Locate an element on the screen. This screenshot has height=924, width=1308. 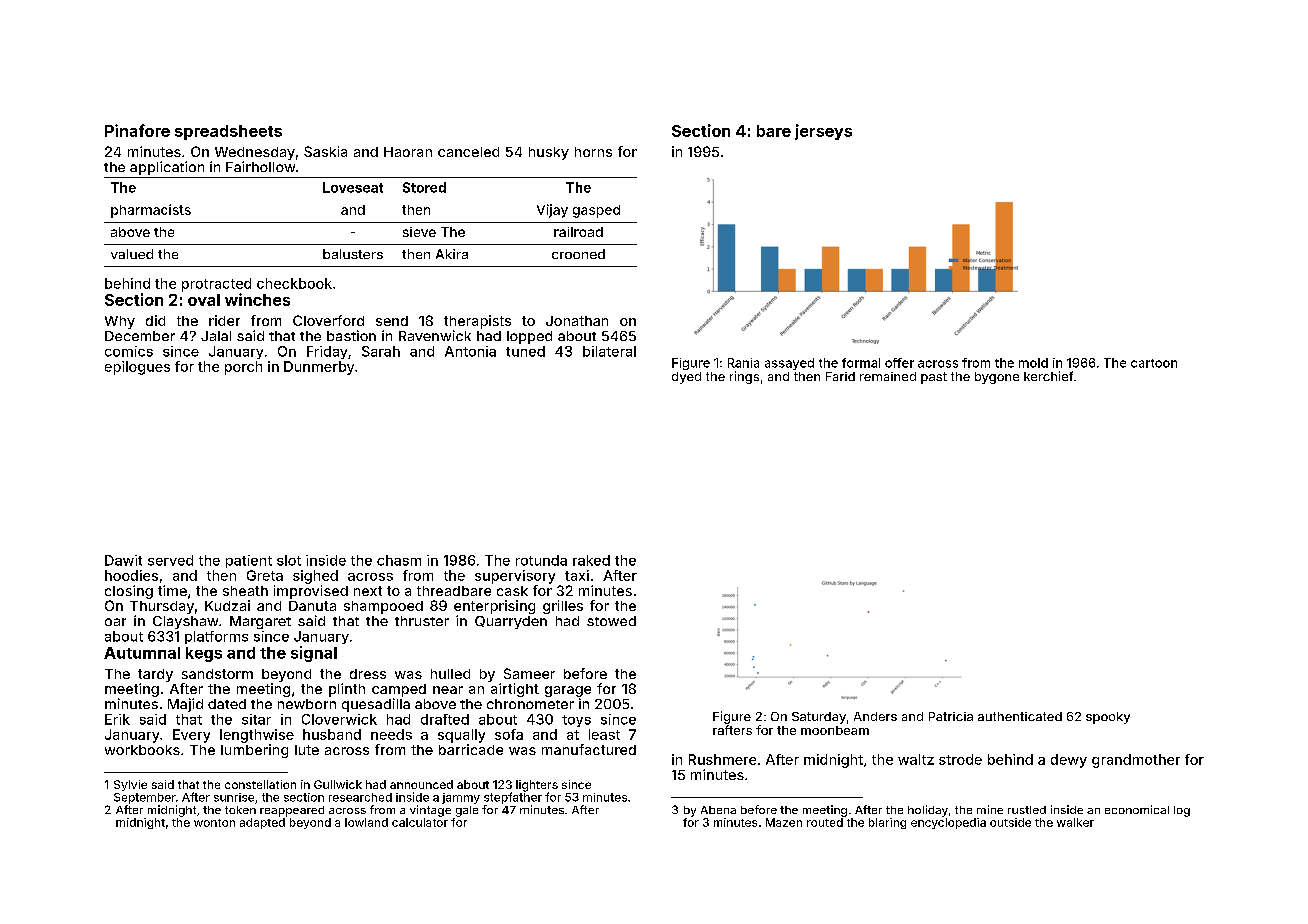
past is located at coordinates (934, 378).
